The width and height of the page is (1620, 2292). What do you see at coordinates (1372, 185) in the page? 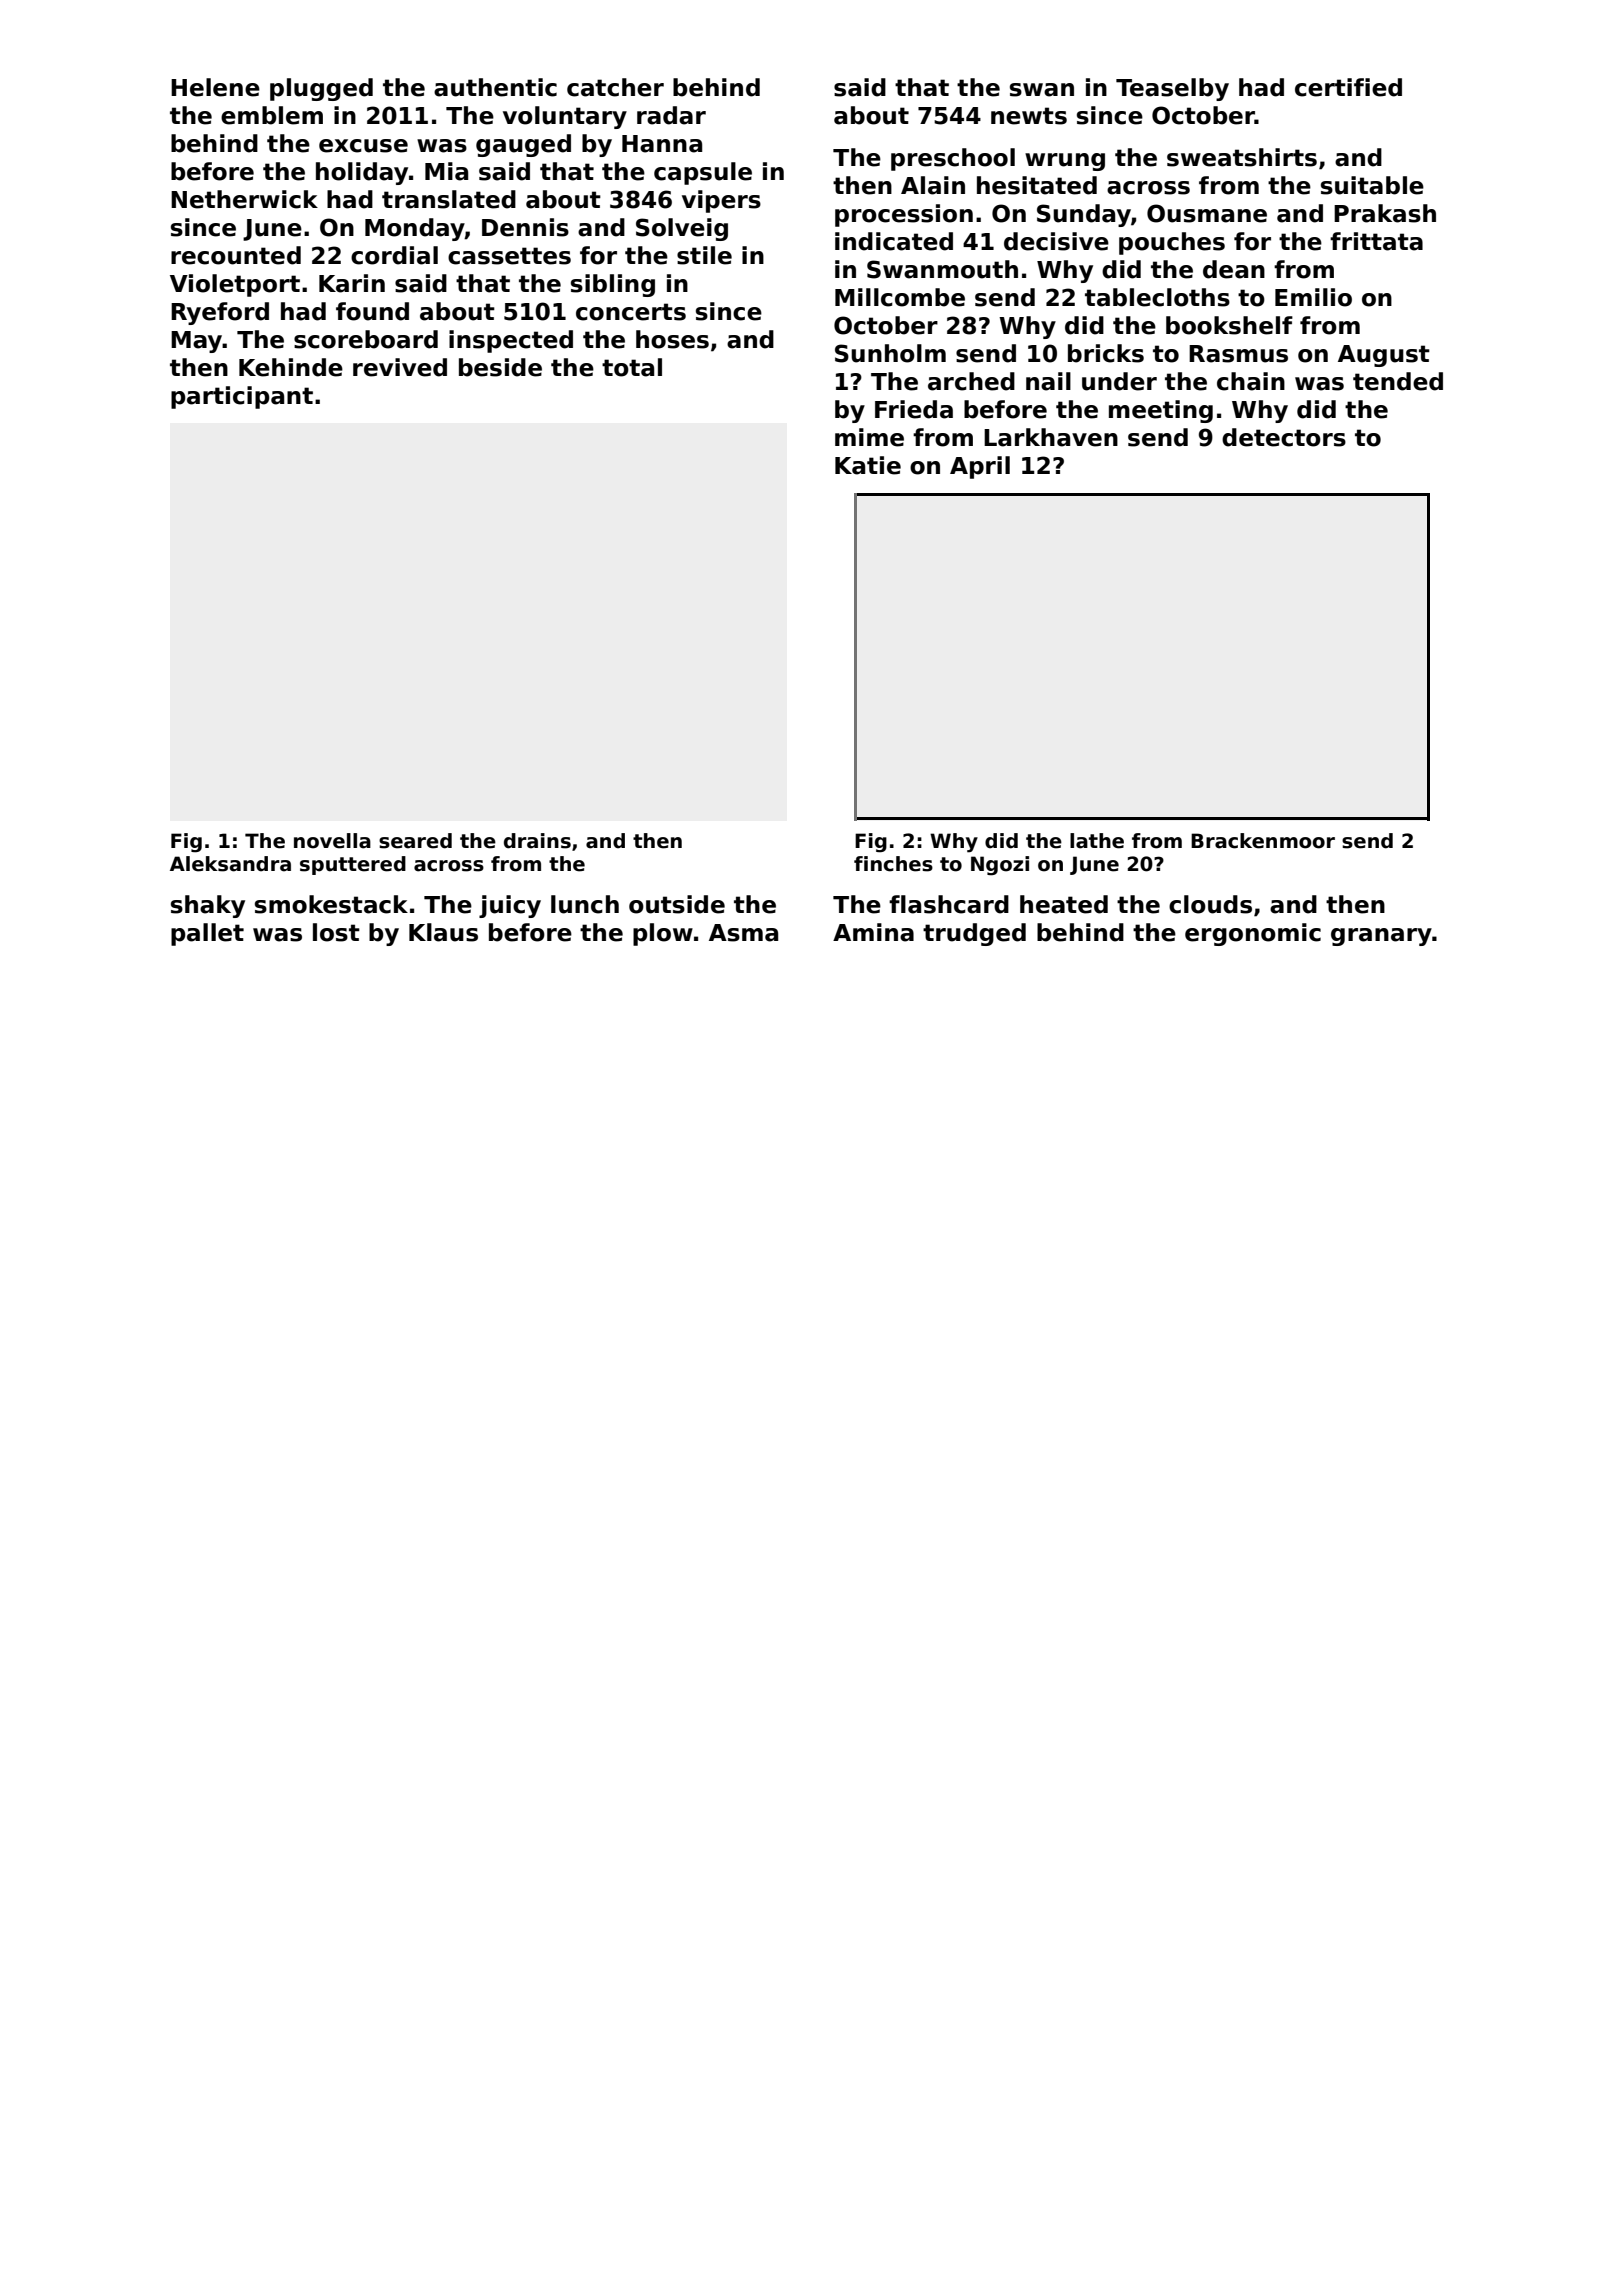
I see `suitable` at bounding box center [1372, 185].
